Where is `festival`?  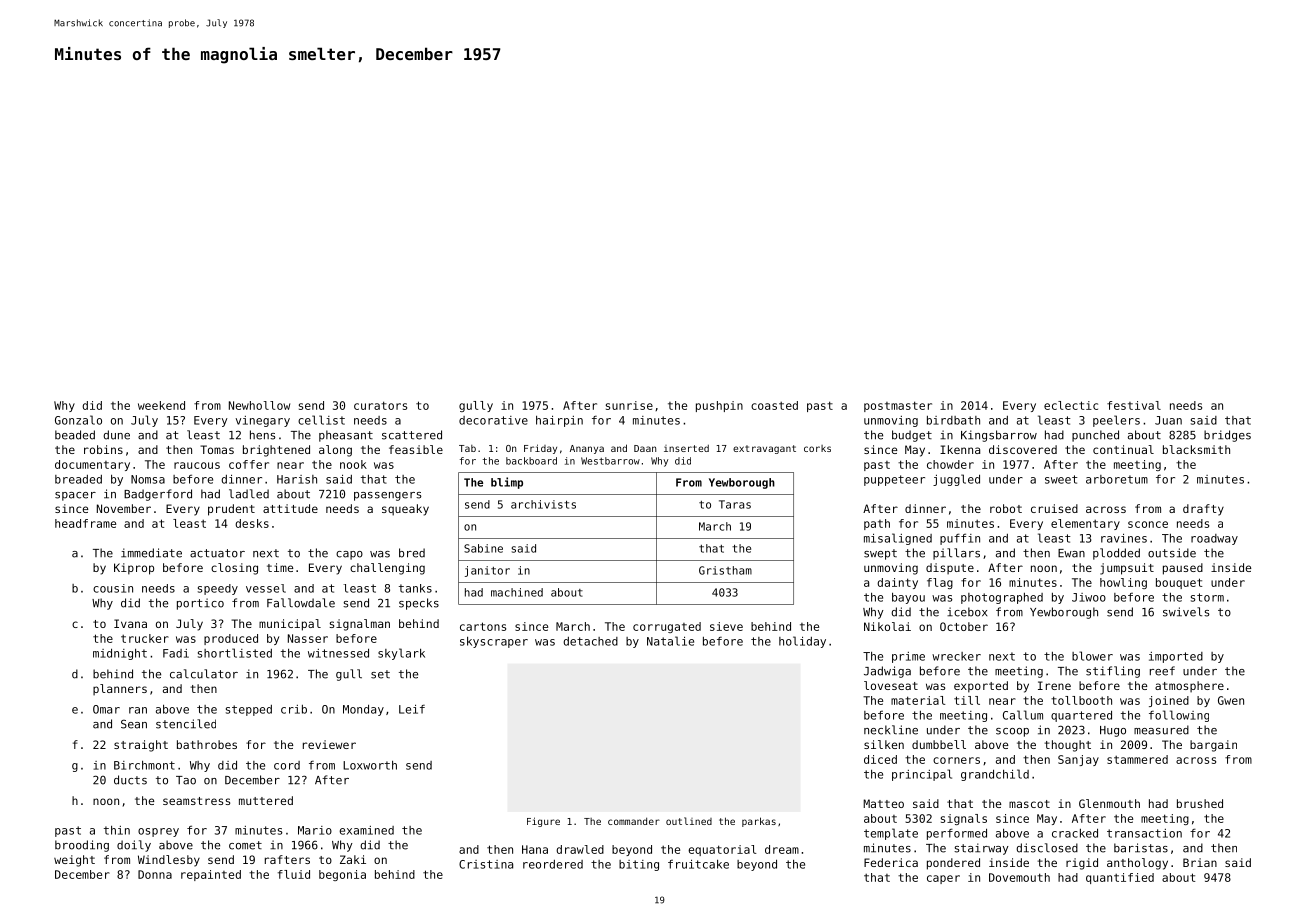
festival is located at coordinates (1134, 405).
